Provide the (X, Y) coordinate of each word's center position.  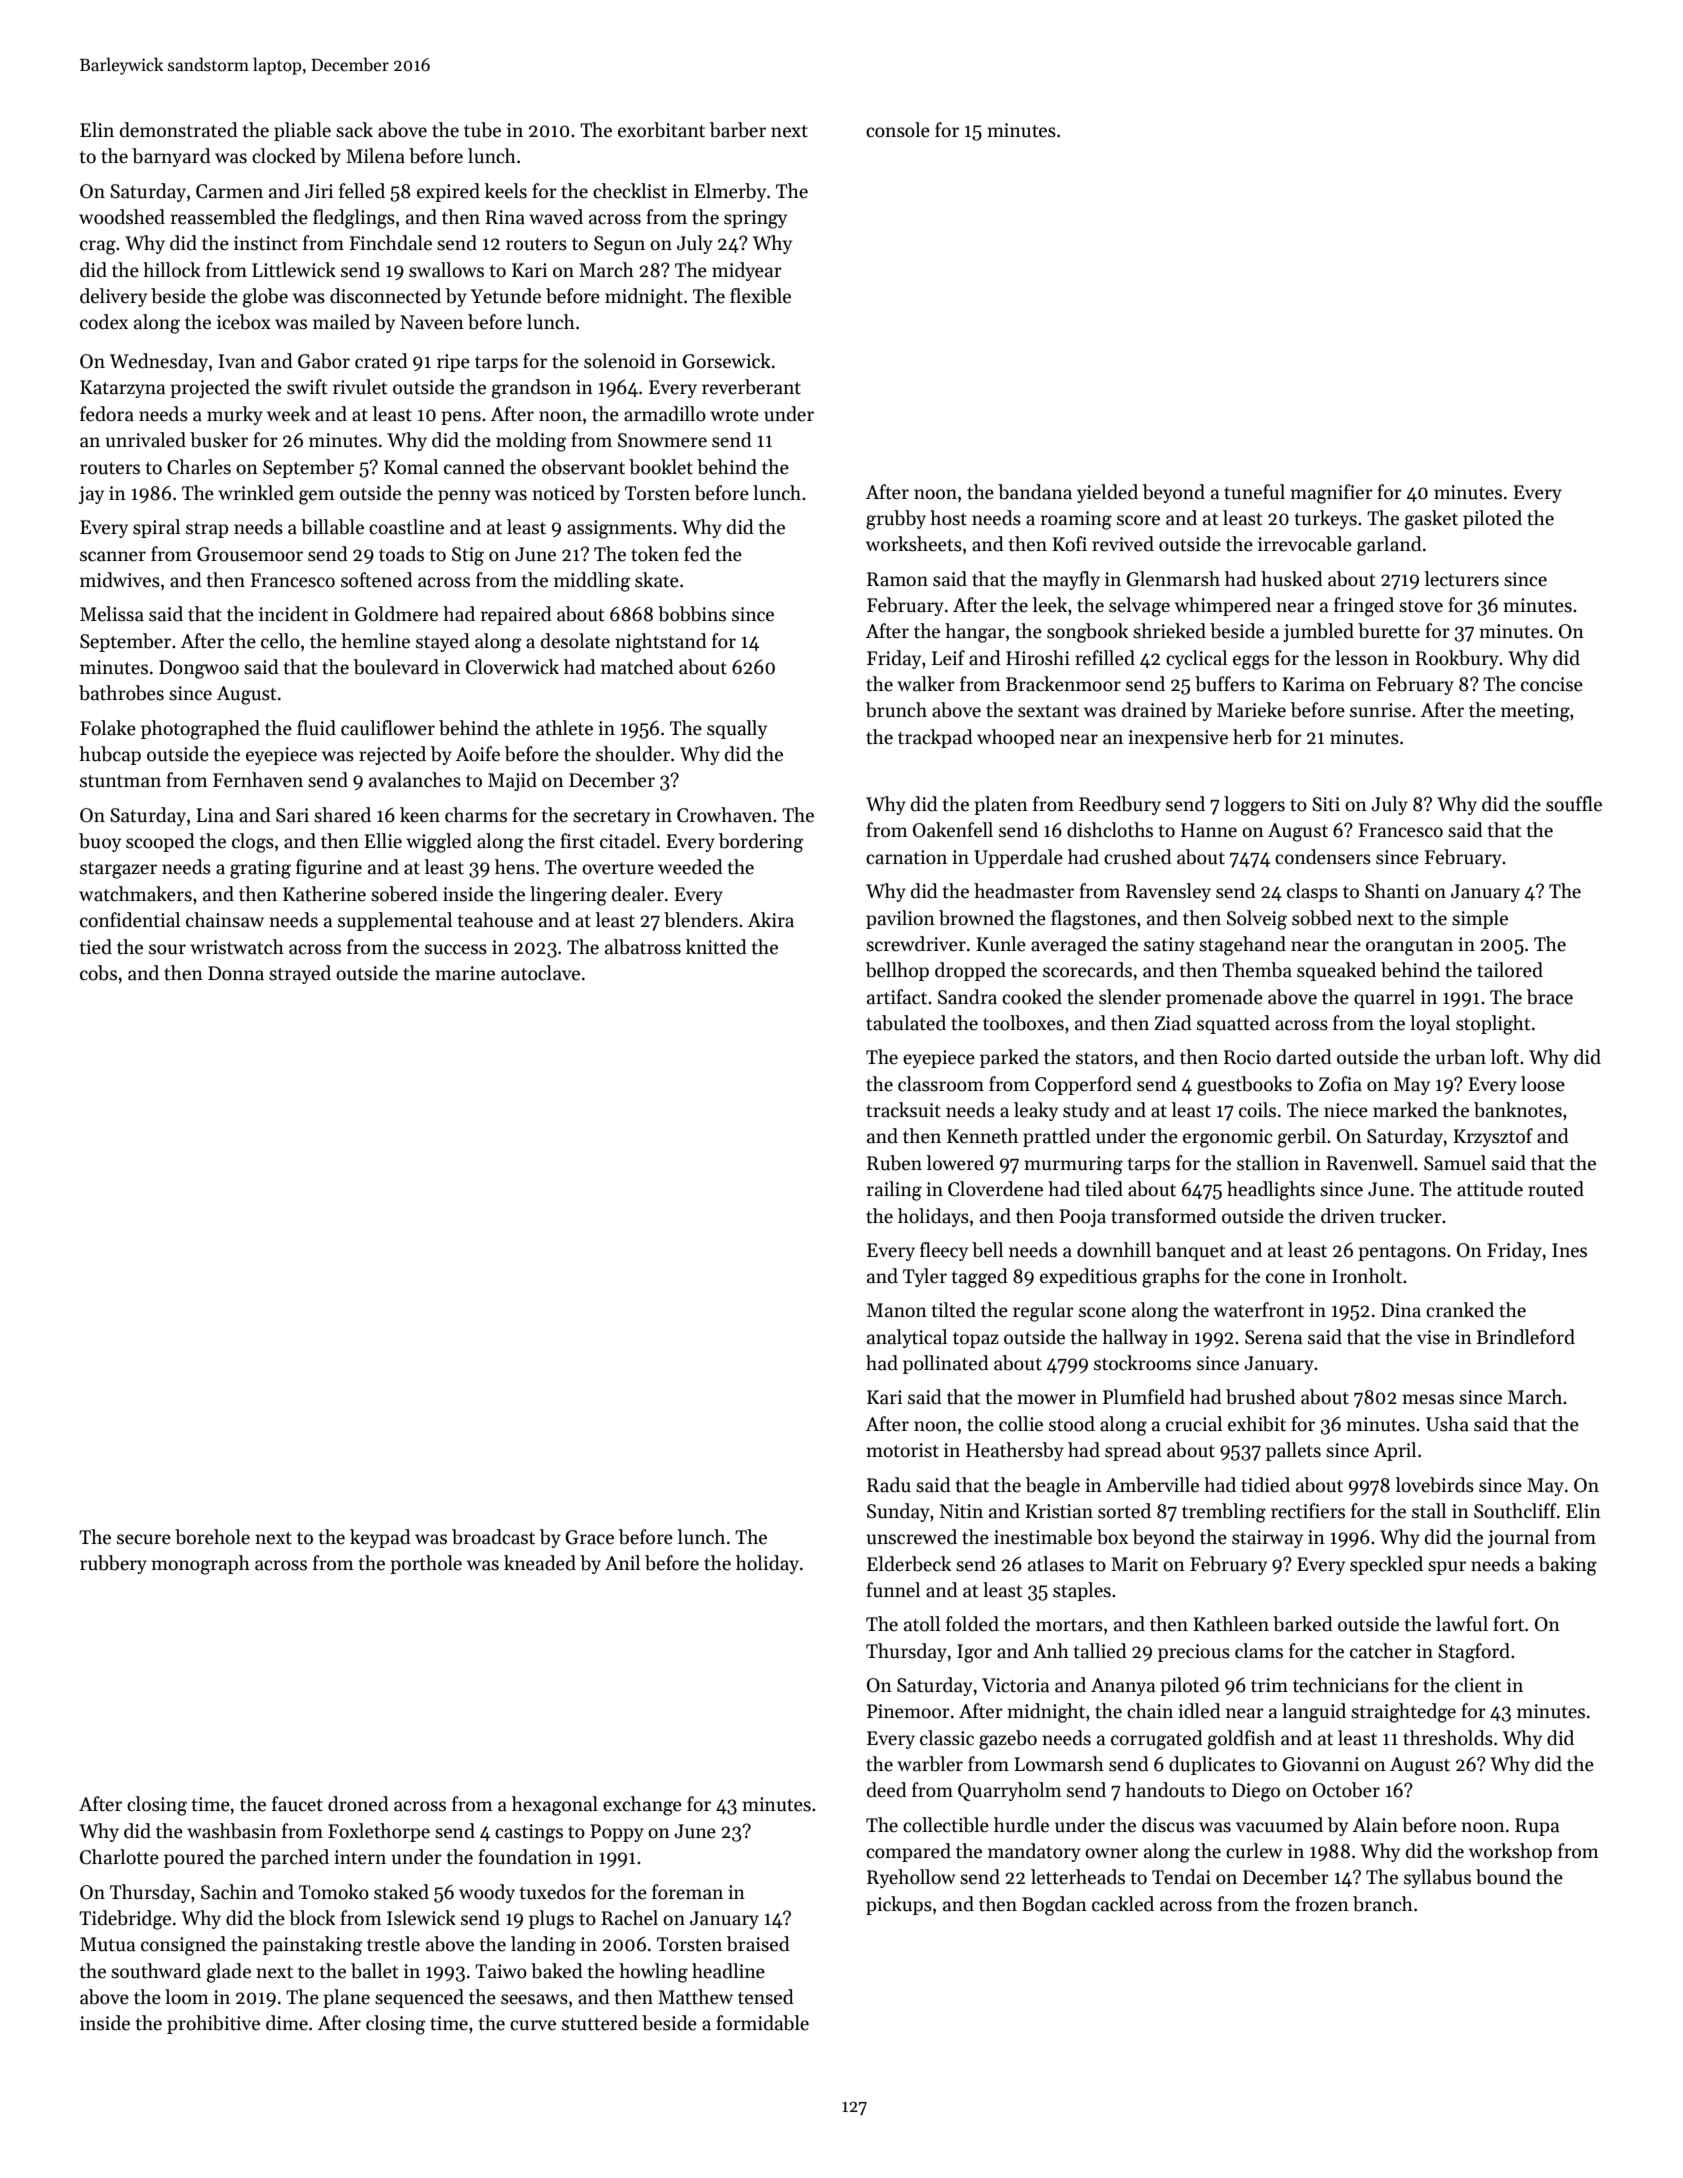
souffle (1574, 804)
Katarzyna (122, 389)
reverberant (751, 387)
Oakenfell (953, 830)
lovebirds (1435, 1485)
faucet (297, 1804)
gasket (1431, 520)
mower (1046, 1399)
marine (465, 973)
